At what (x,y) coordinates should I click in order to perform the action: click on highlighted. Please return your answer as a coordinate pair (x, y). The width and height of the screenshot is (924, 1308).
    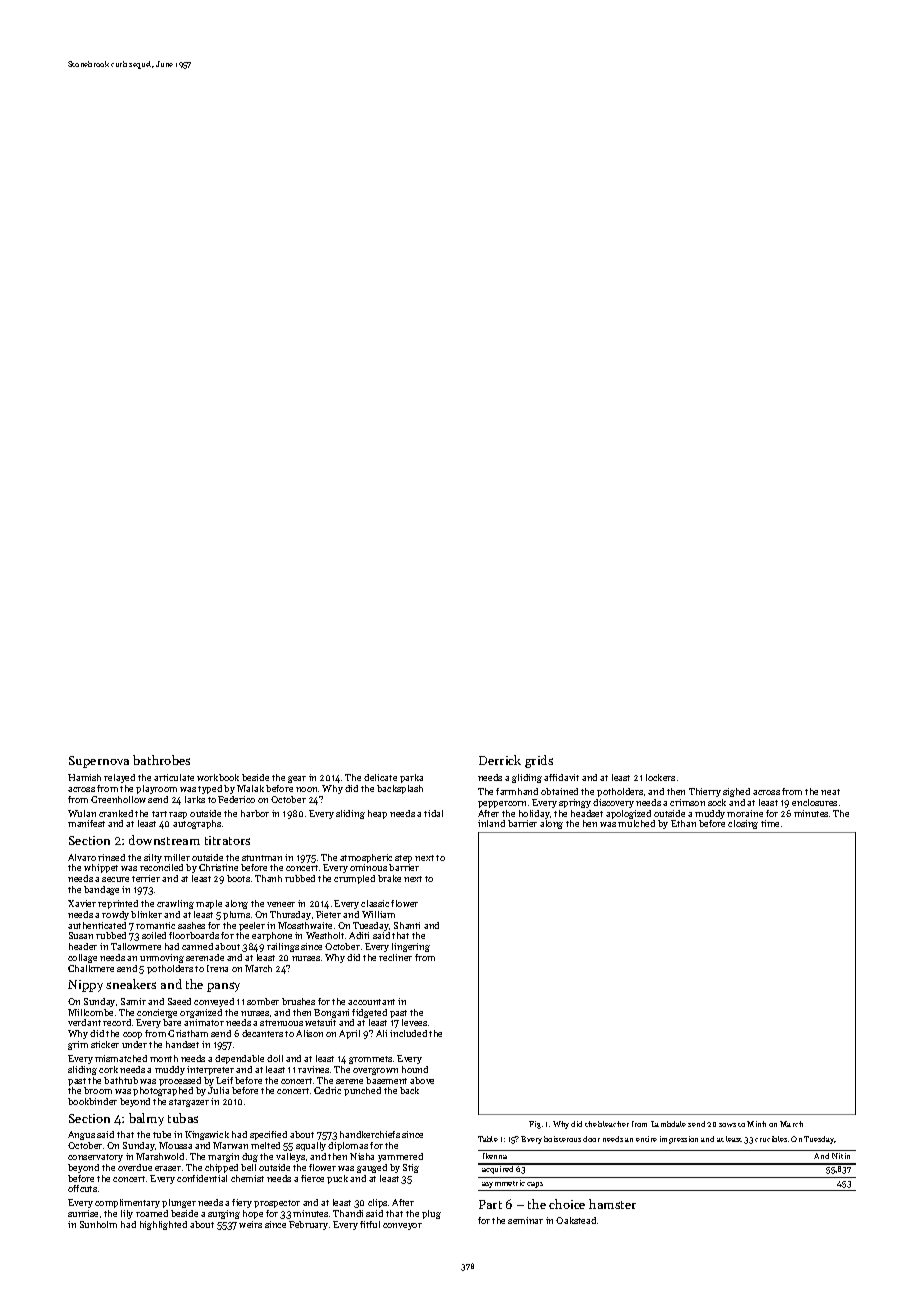
    Looking at the image, I should click on (163, 1225).
